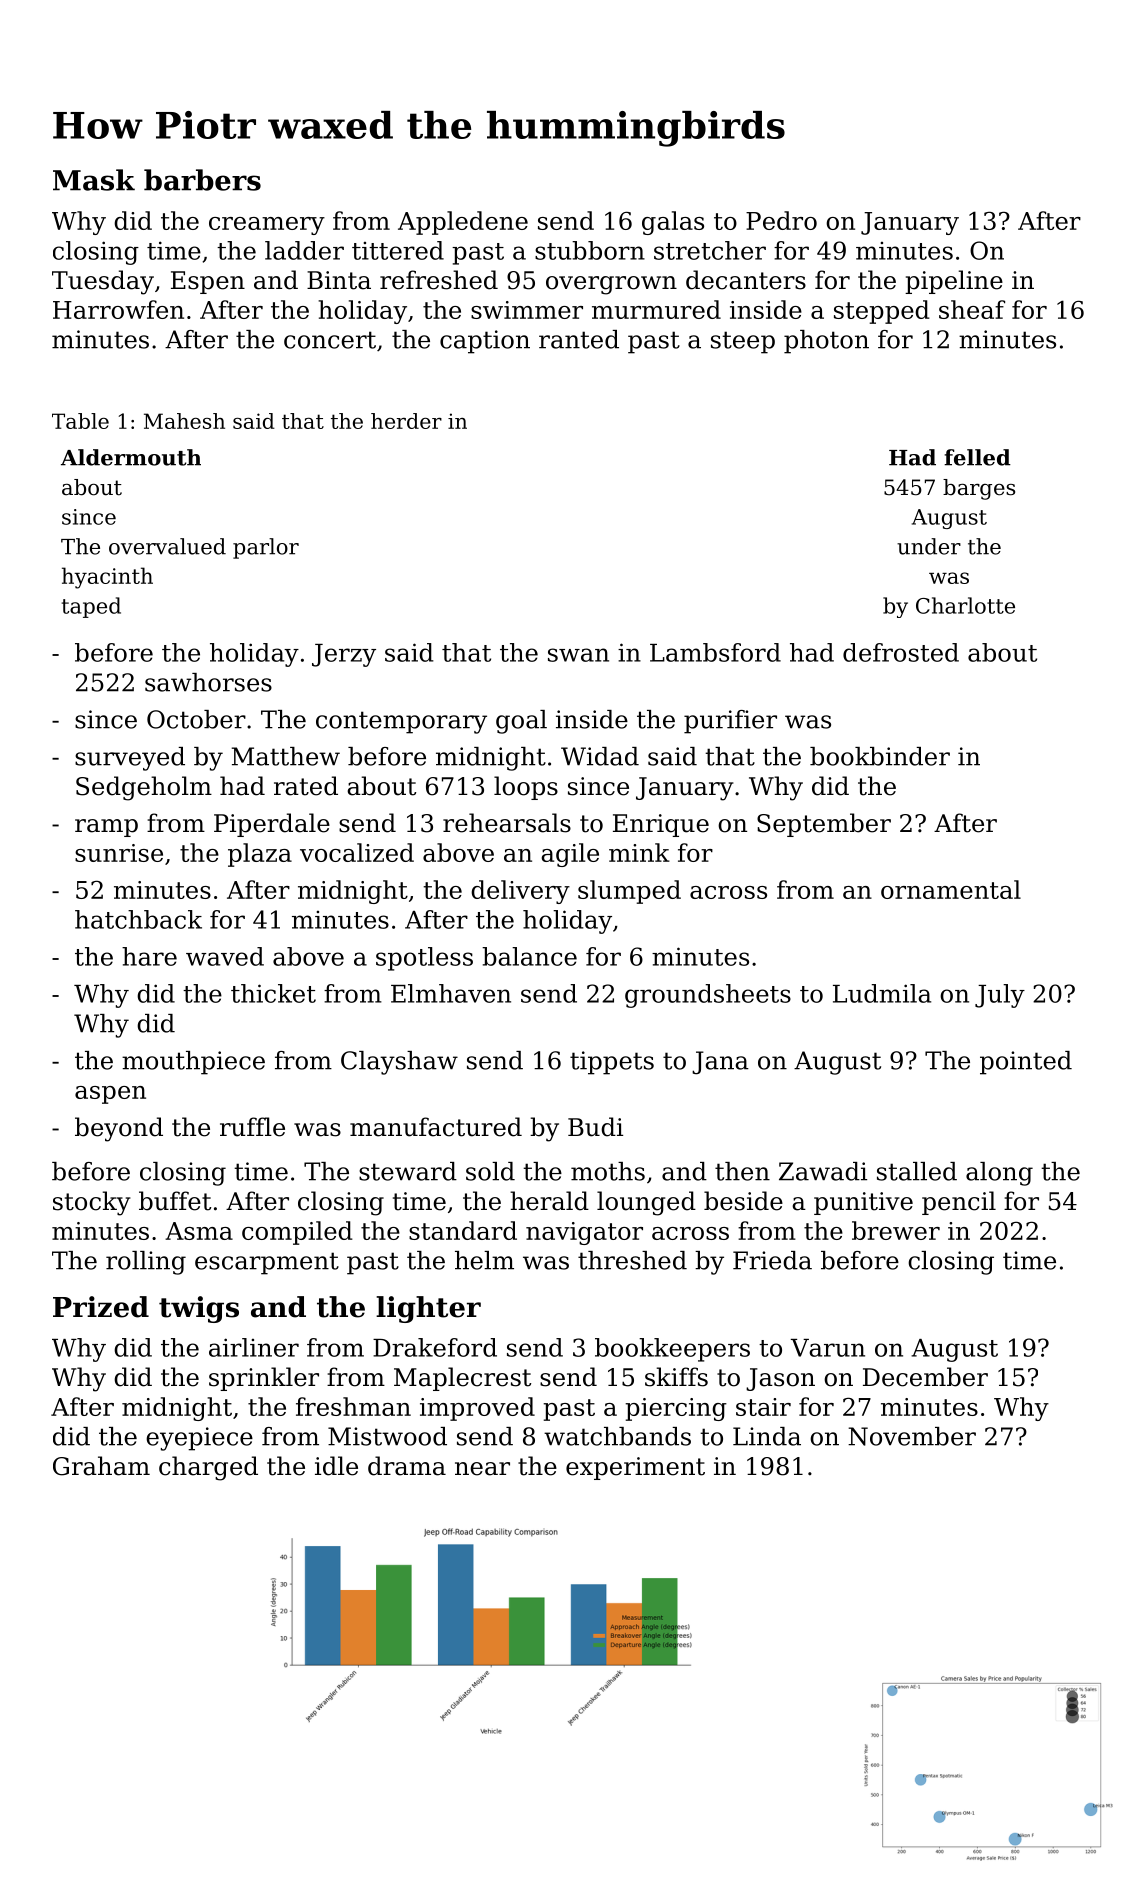 The height and width of the screenshot is (1884, 1144). What do you see at coordinates (730, 722) in the screenshot?
I see `purifier` at bounding box center [730, 722].
